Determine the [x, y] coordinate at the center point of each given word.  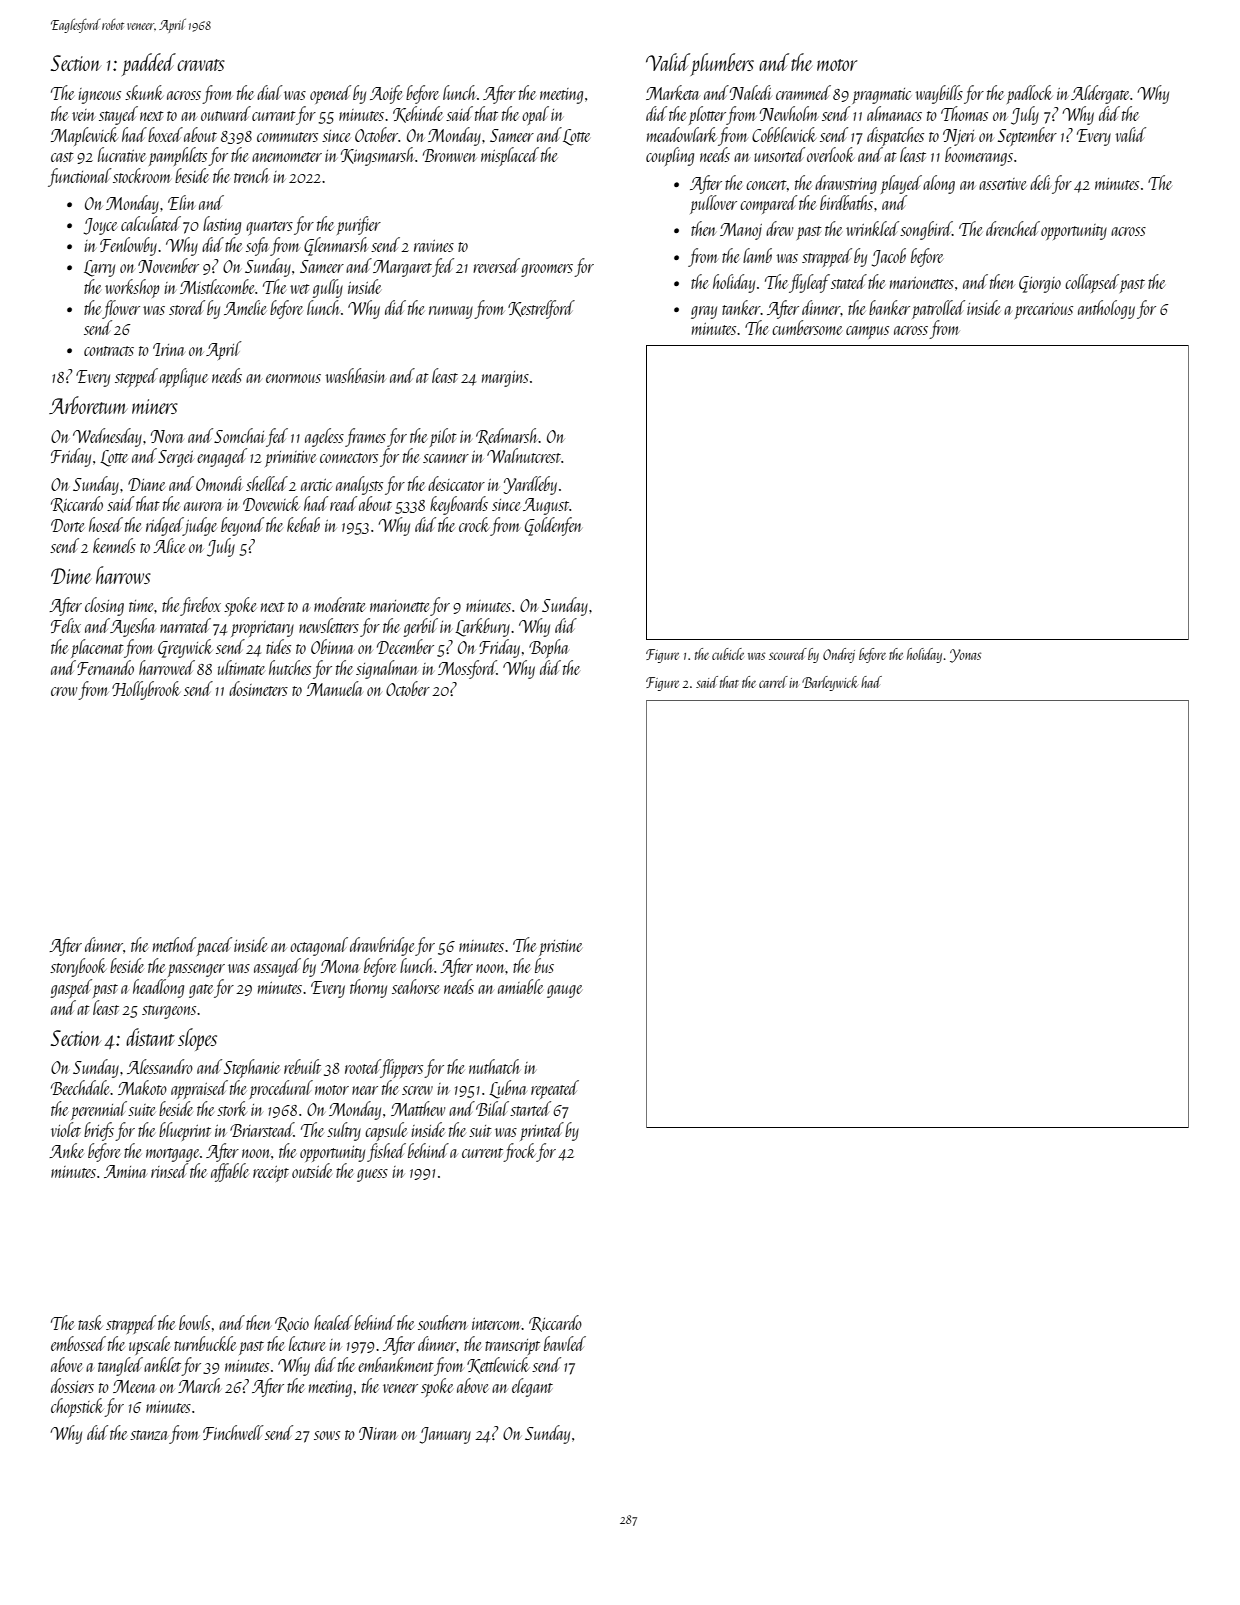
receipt [271, 1174]
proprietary [262, 629]
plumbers [722, 64]
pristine [560, 948]
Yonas [965, 656]
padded [149, 64]
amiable [520, 986]
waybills [939, 94]
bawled [565, 1343]
